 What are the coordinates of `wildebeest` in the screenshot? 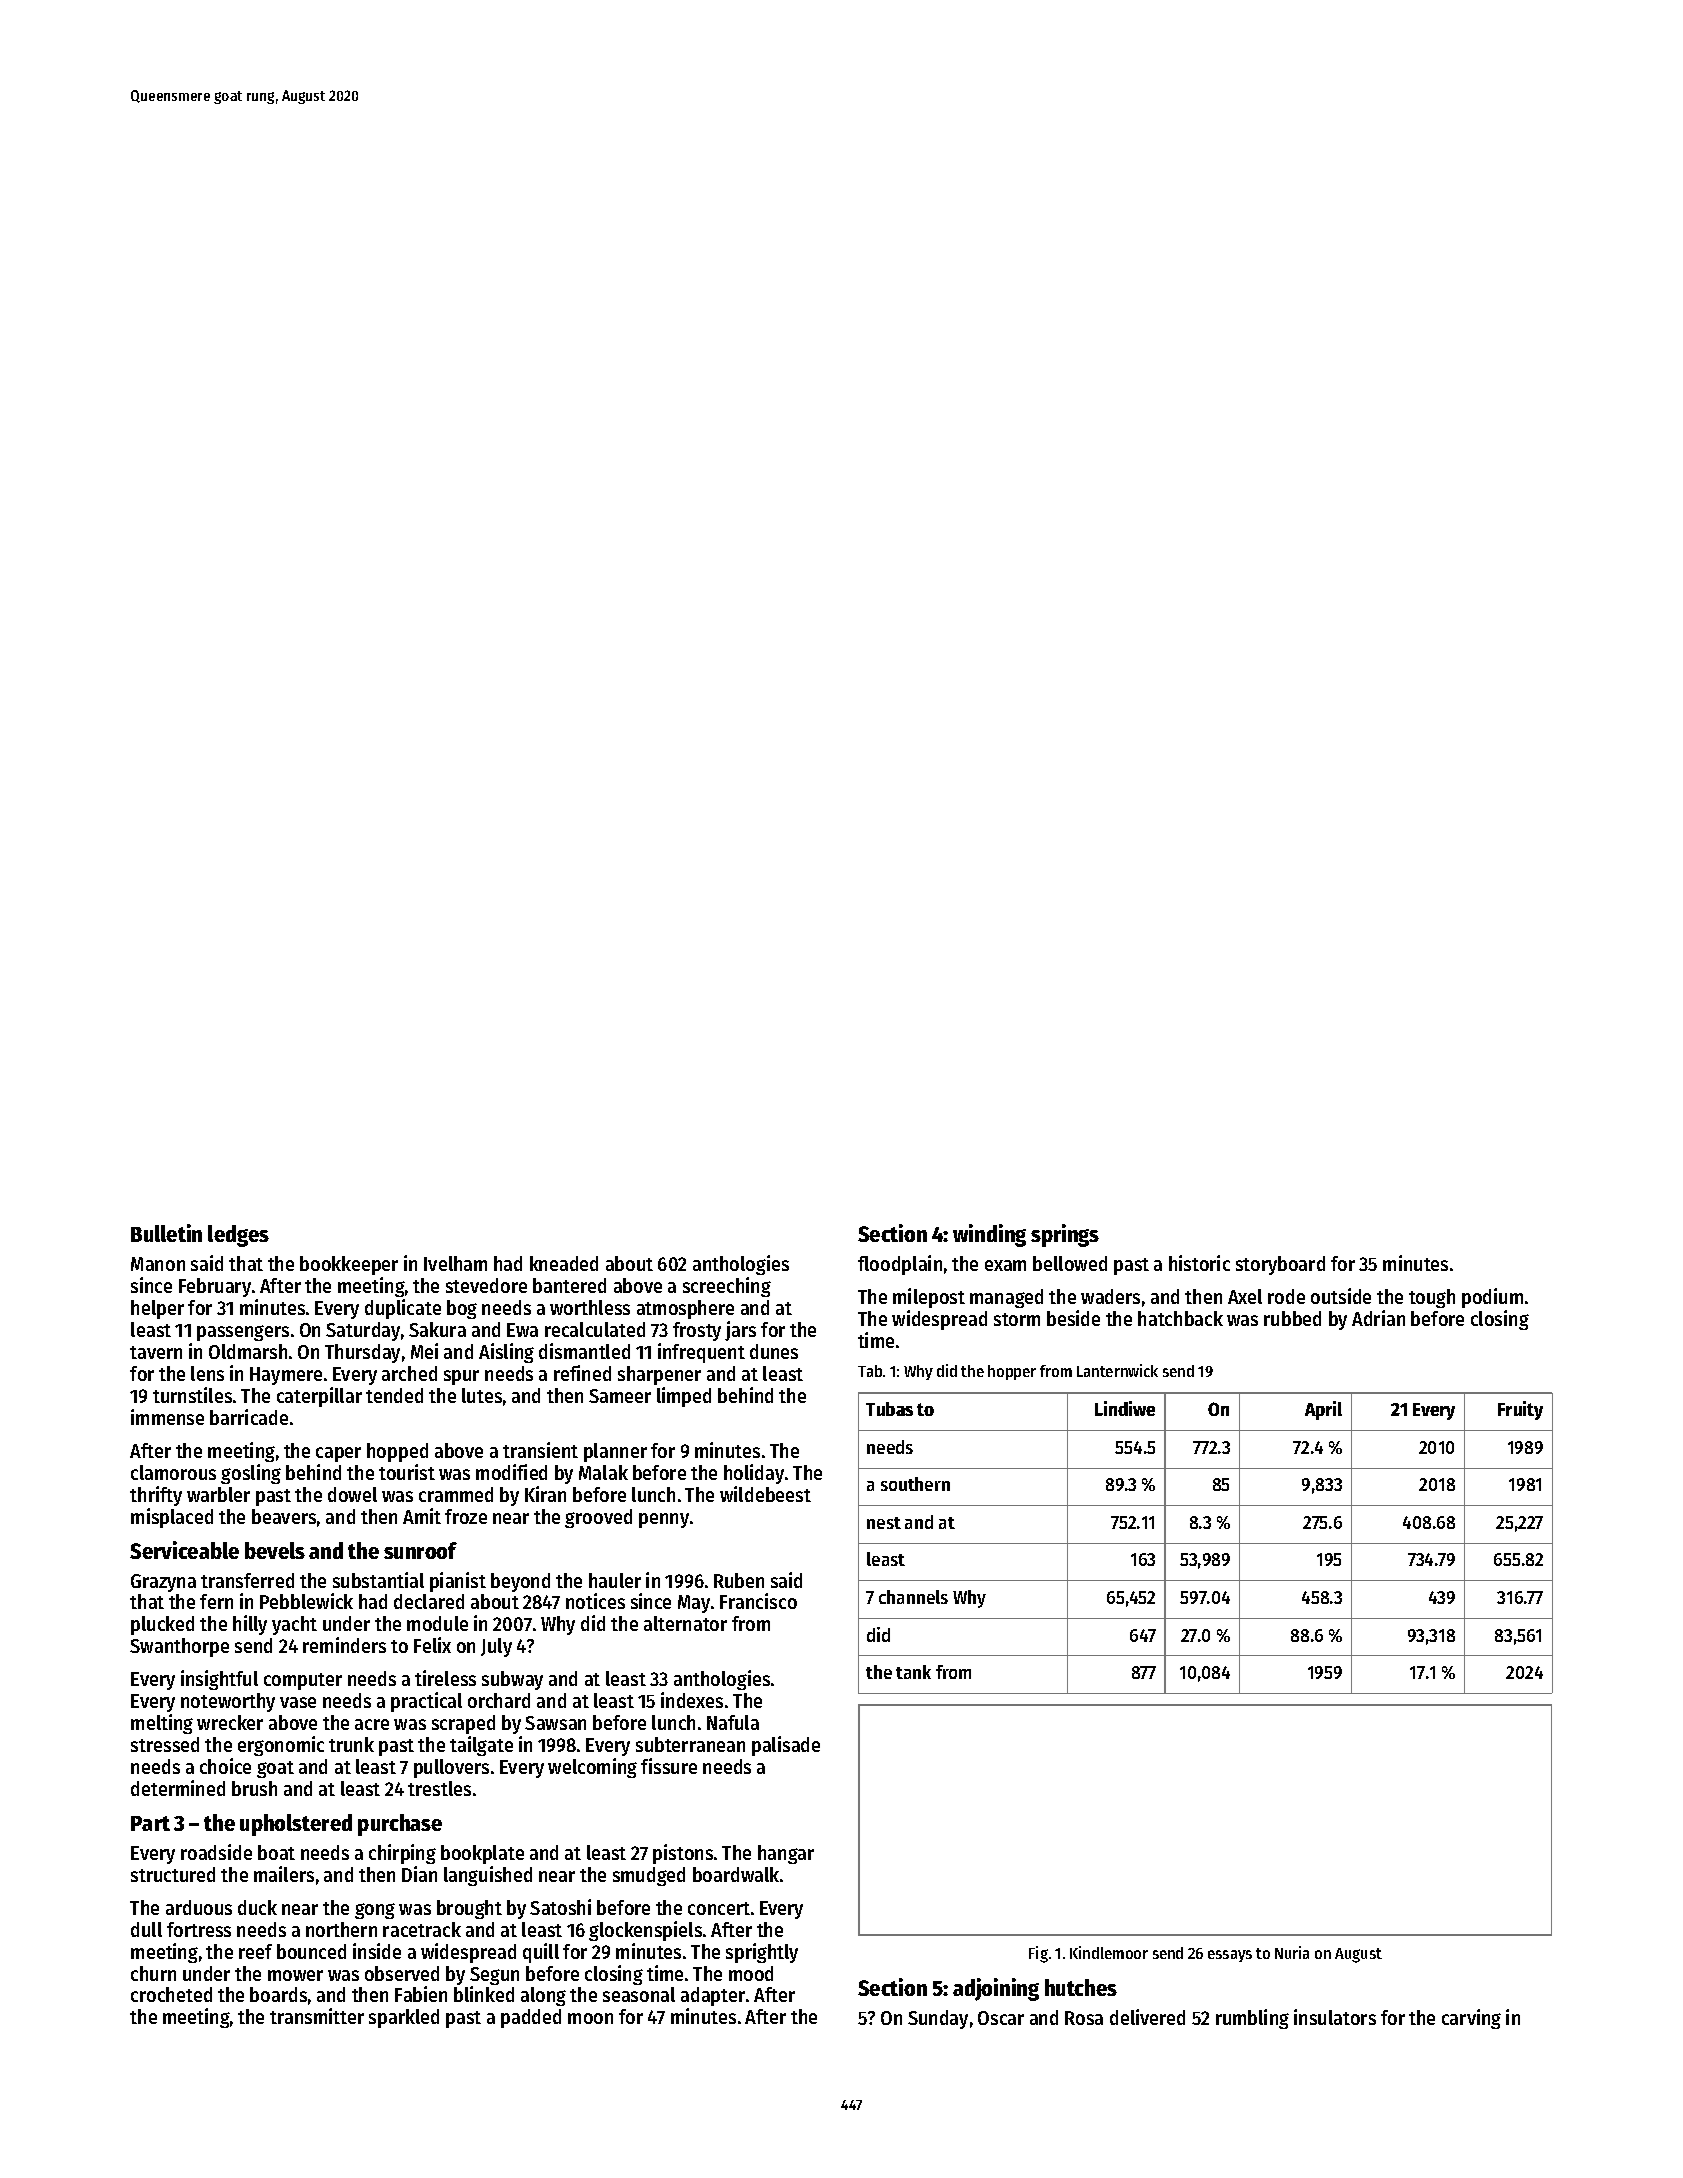 It's located at (765, 1494).
